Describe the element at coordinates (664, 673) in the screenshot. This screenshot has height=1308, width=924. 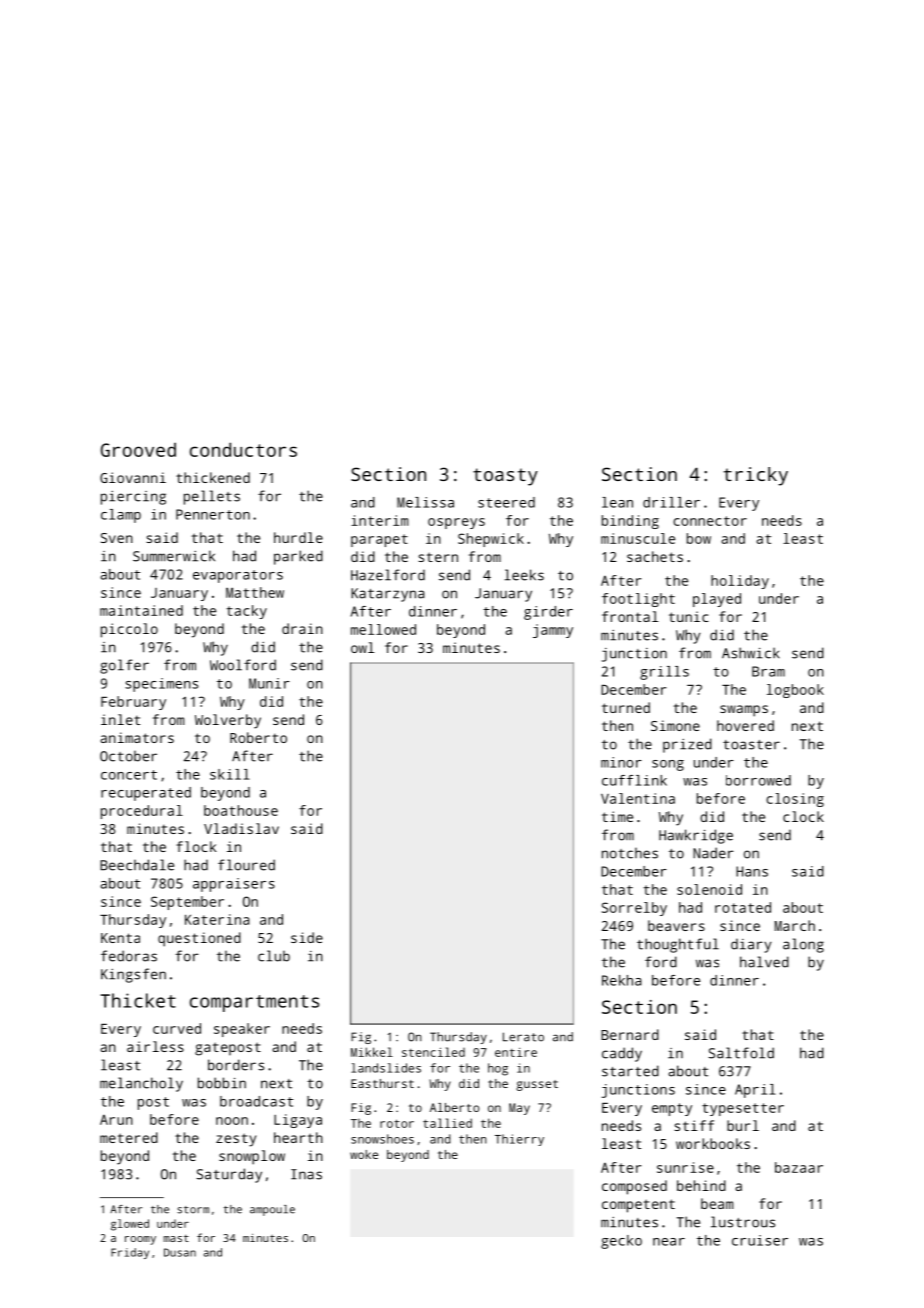
I see `grills` at that location.
